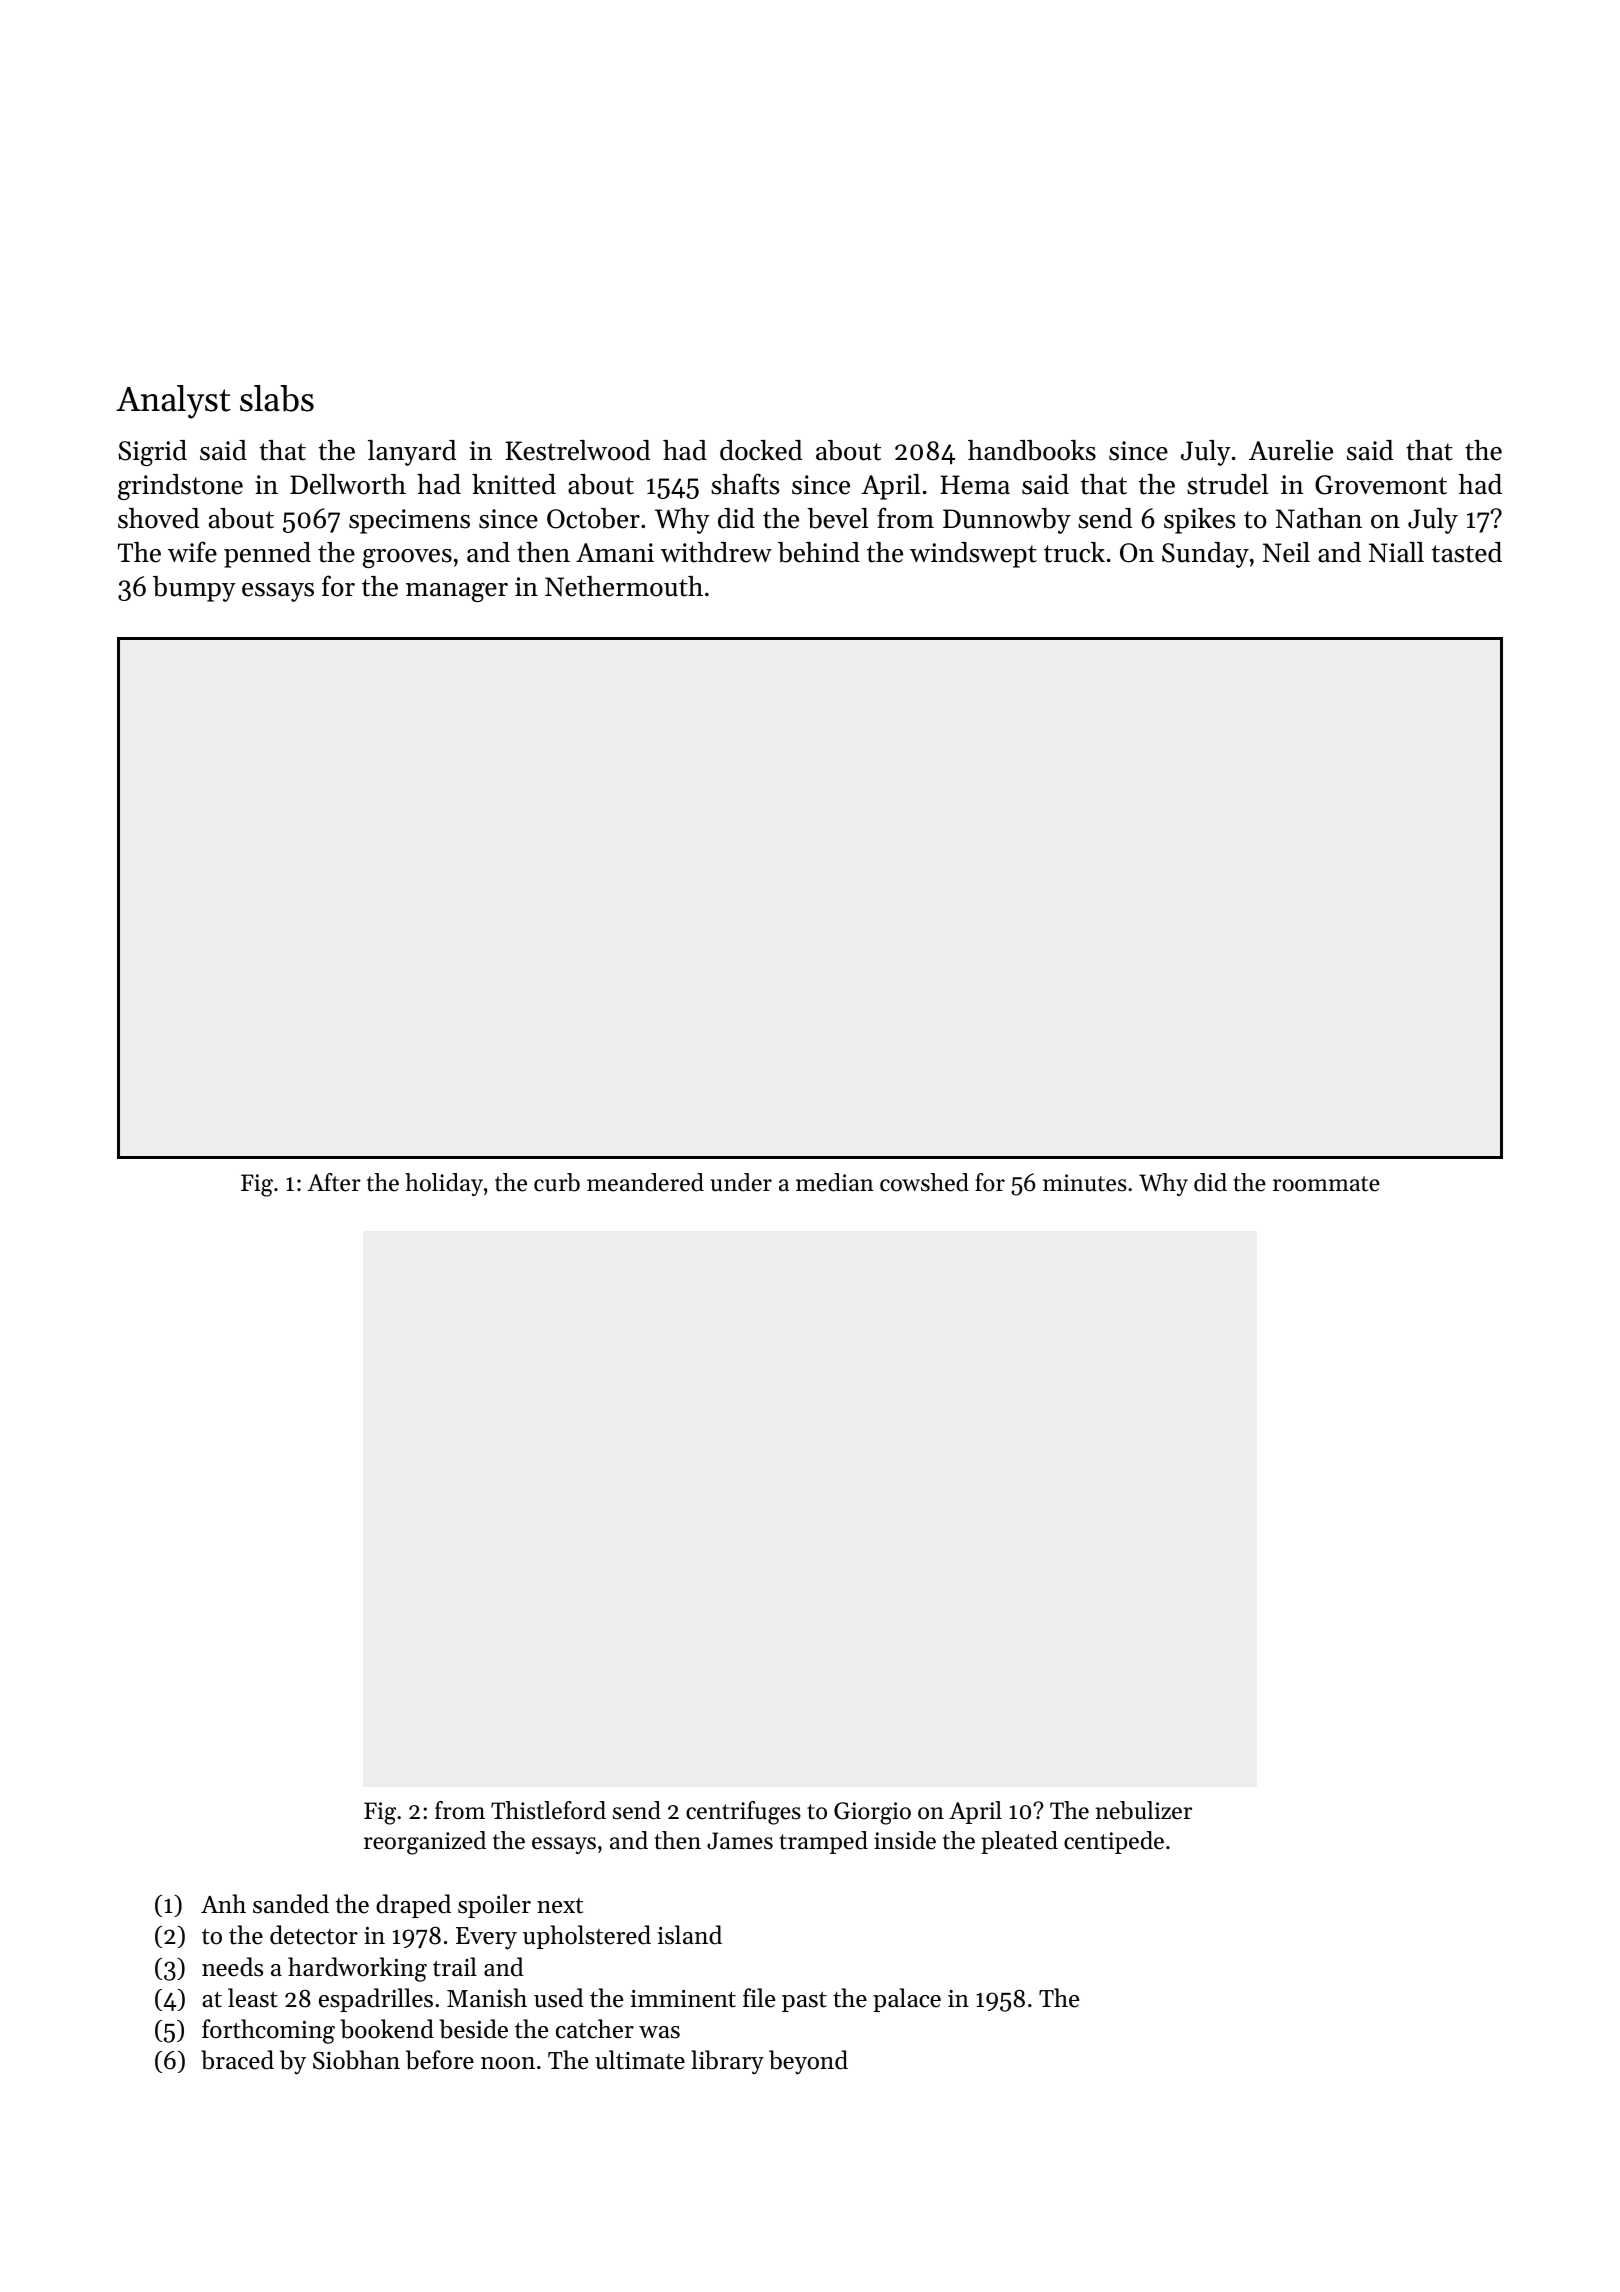 The height and width of the screenshot is (2292, 1620). I want to click on roommate, so click(1326, 1184).
